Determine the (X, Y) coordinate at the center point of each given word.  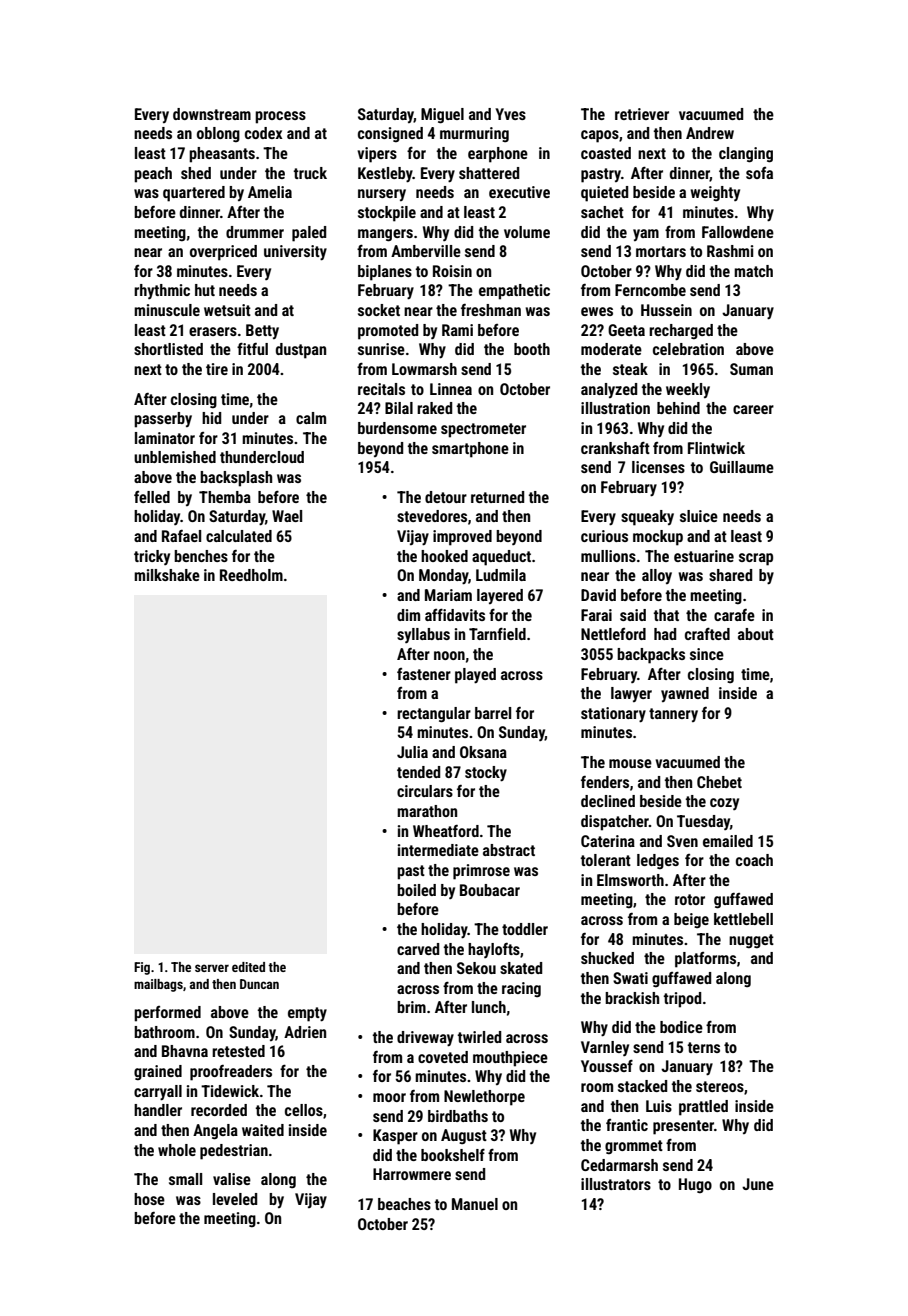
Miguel (442, 116)
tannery (673, 715)
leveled (235, 1199)
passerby (163, 420)
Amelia (270, 192)
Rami (457, 330)
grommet (634, 1147)
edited (248, 967)
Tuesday (703, 822)
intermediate (438, 850)
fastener (424, 674)
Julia (412, 752)
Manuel (475, 1204)
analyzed (609, 390)
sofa (759, 173)
